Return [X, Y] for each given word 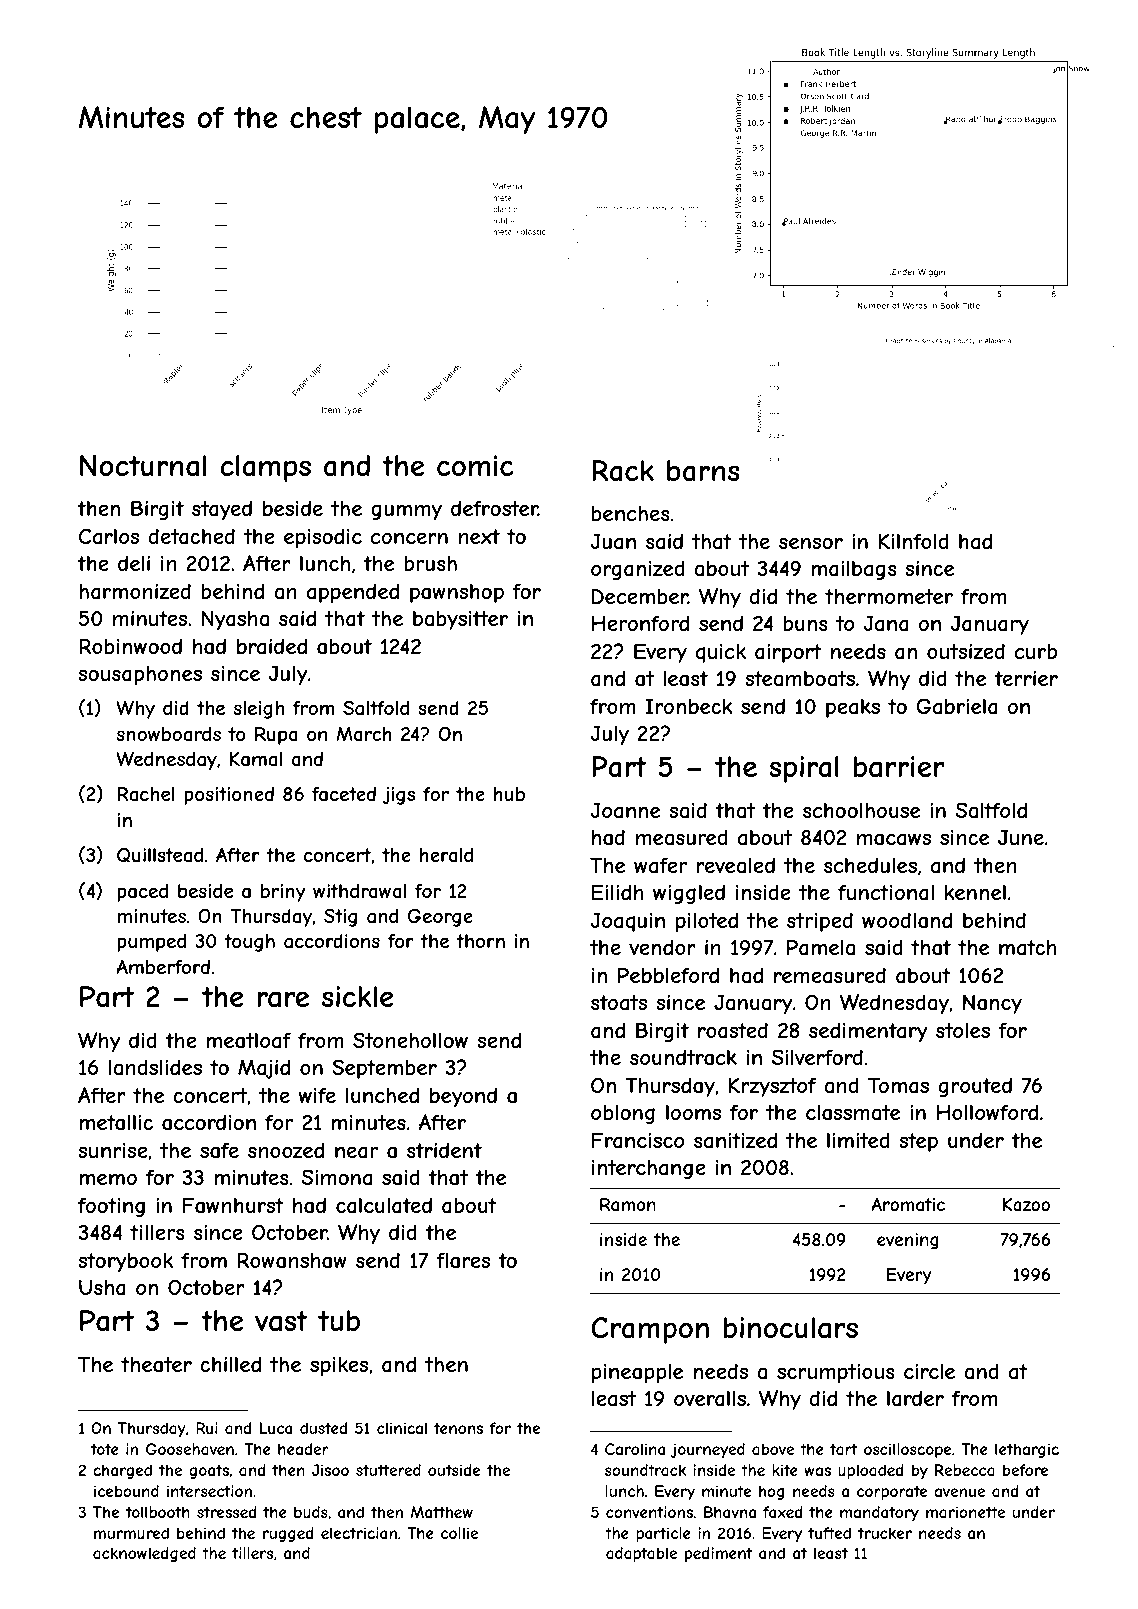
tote [105, 1449]
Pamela [821, 947]
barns [703, 471]
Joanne [625, 810]
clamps [265, 468]
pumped [151, 943]
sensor [811, 543]
